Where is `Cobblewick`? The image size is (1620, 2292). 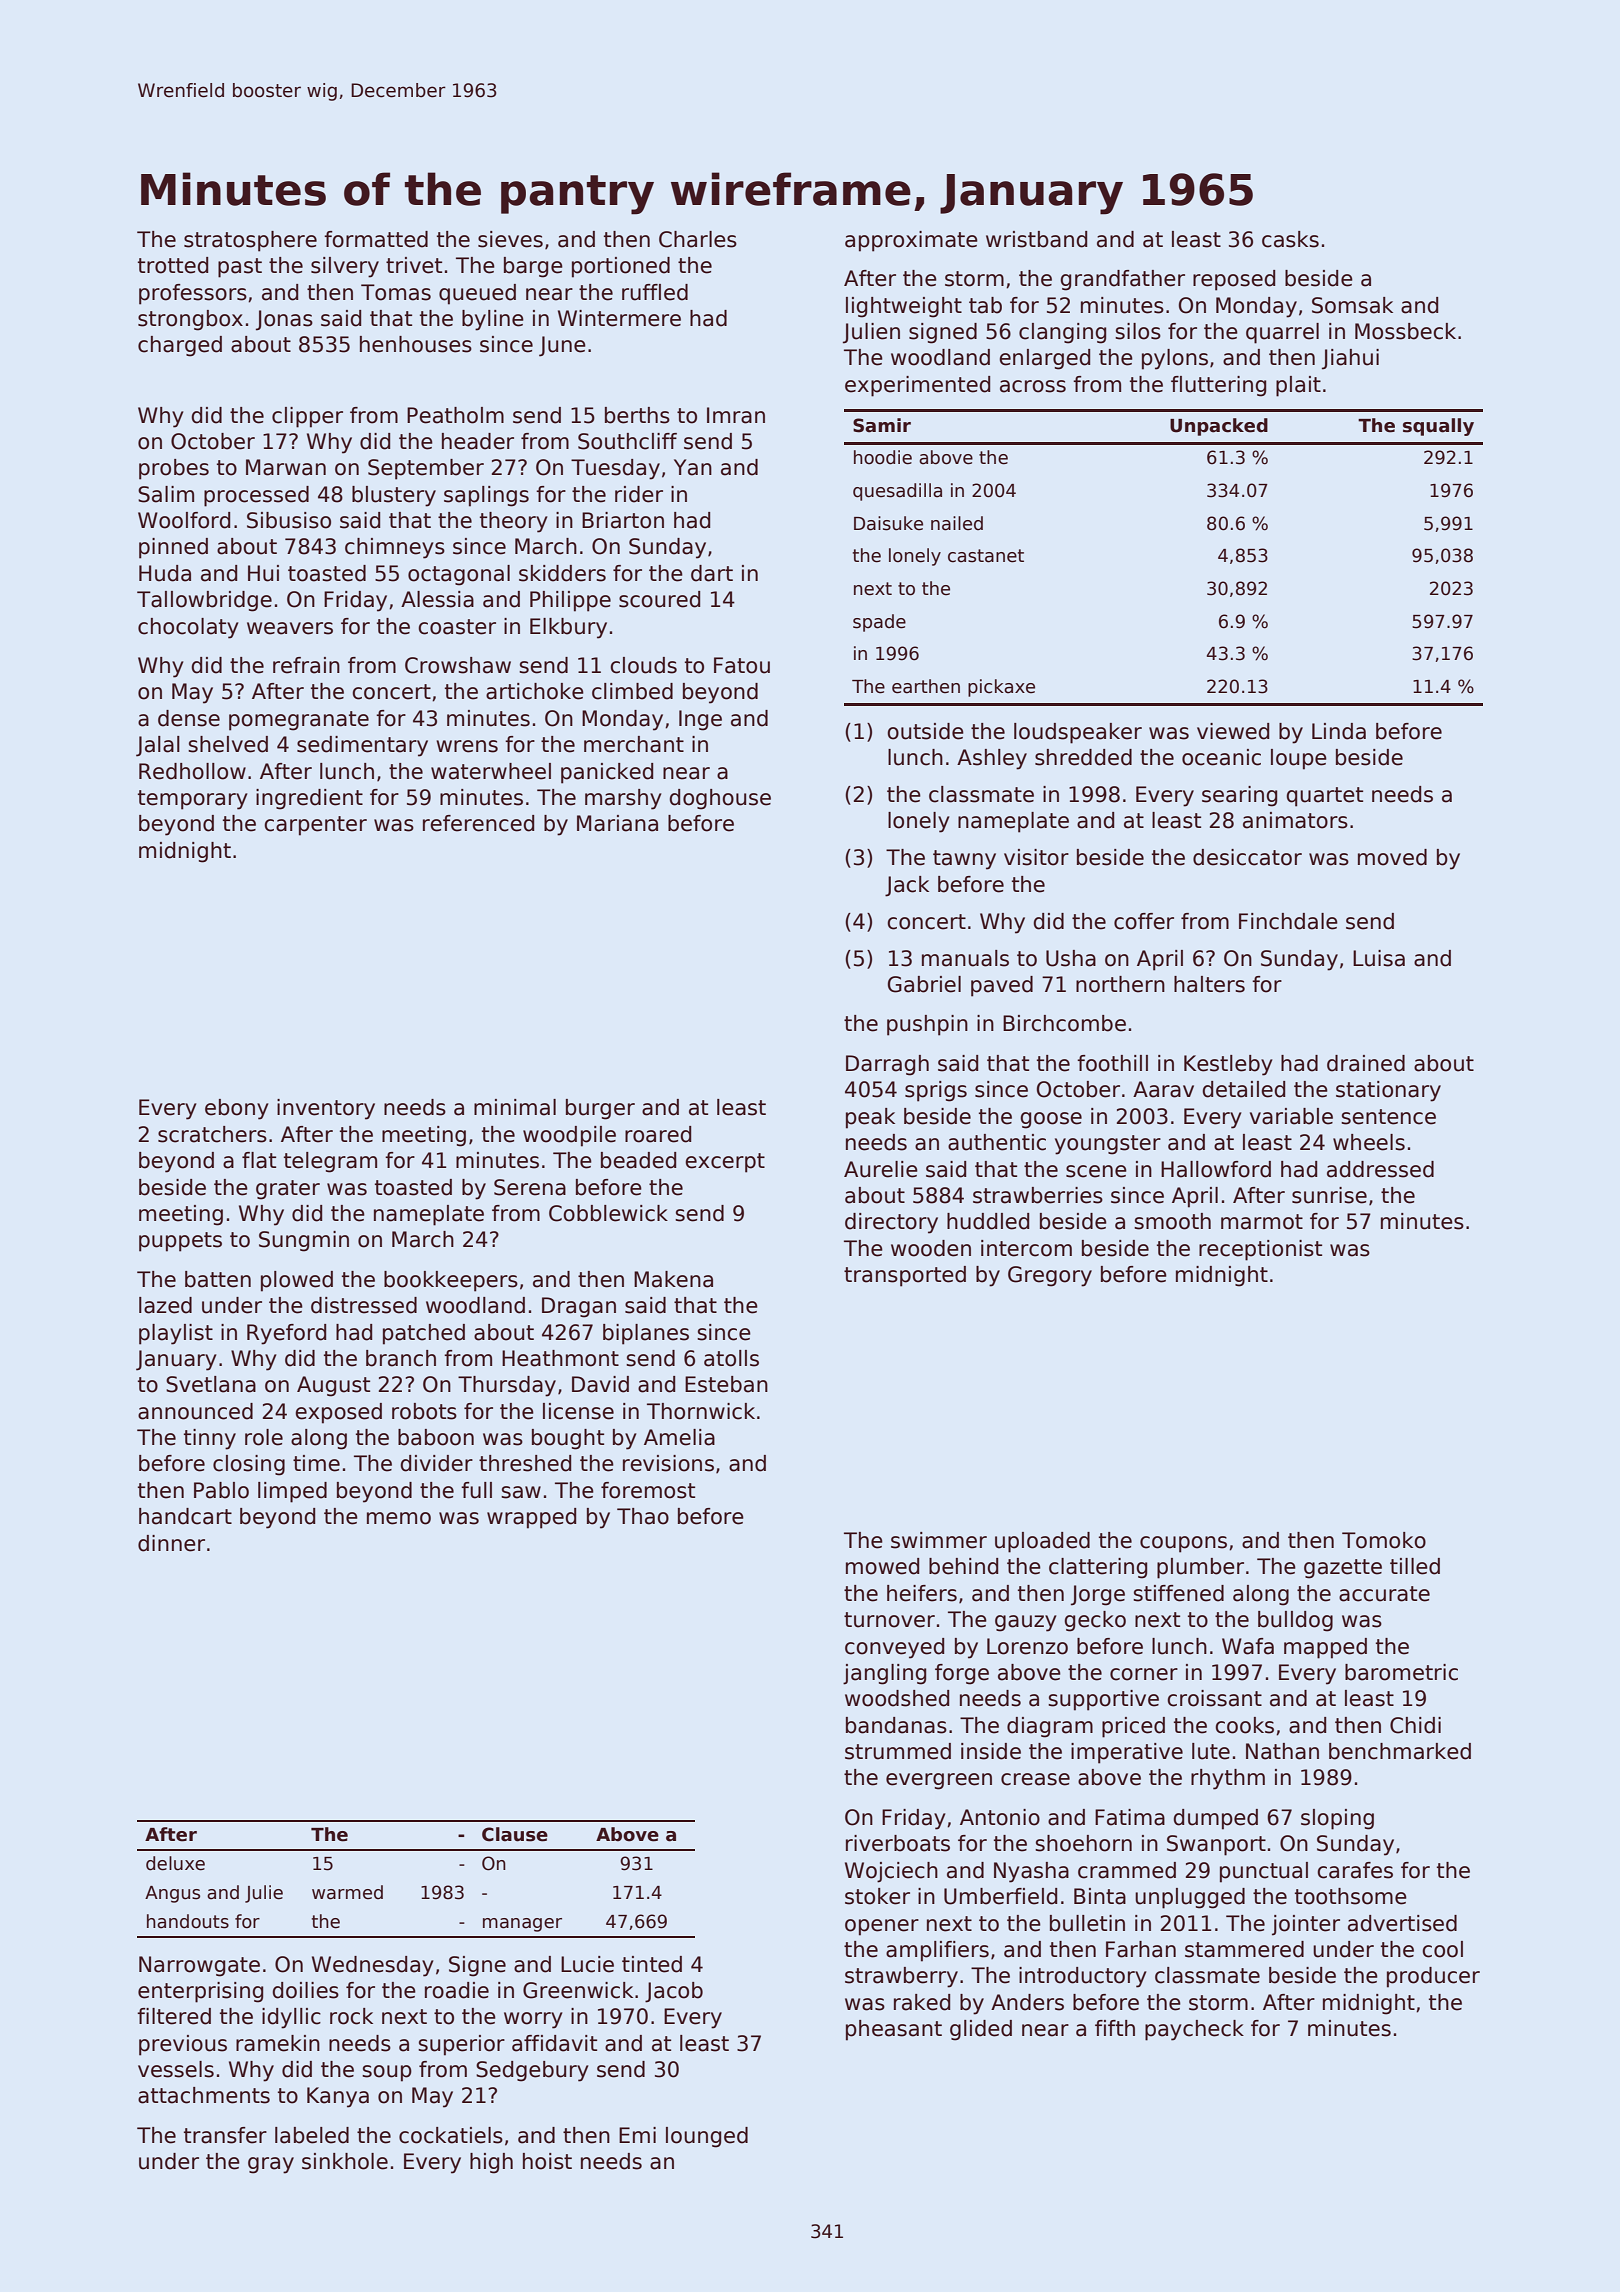 Cobblewick is located at coordinates (608, 1213).
